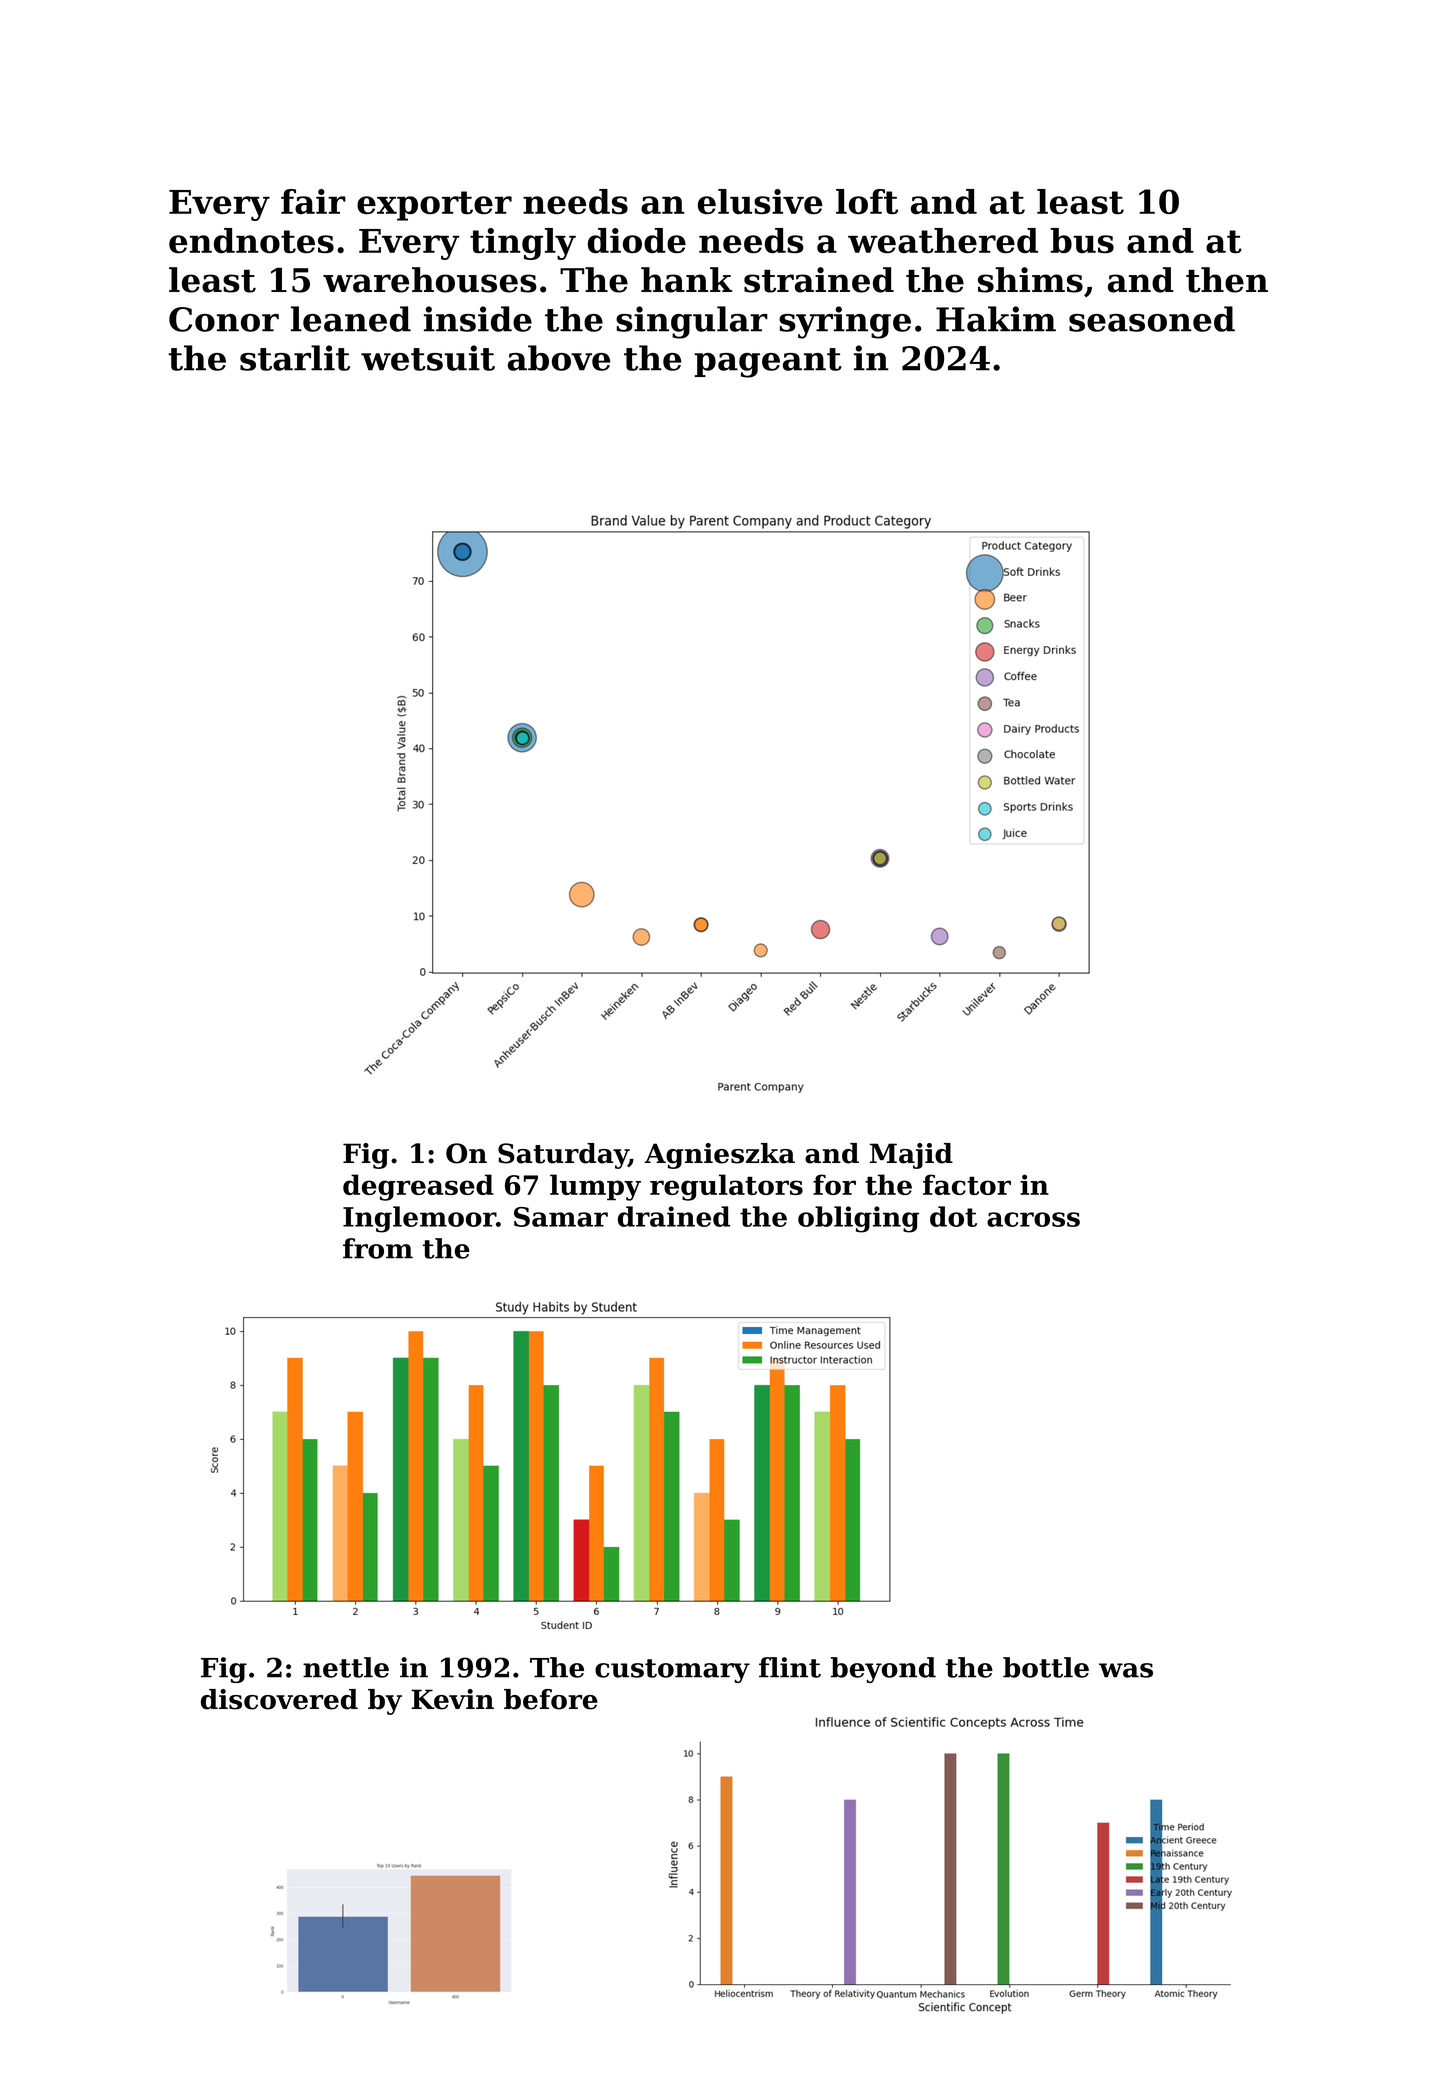 Image resolution: width=1450 pixels, height=2100 pixels. What do you see at coordinates (559, 358) in the document?
I see `above` at bounding box center [559, 358].
